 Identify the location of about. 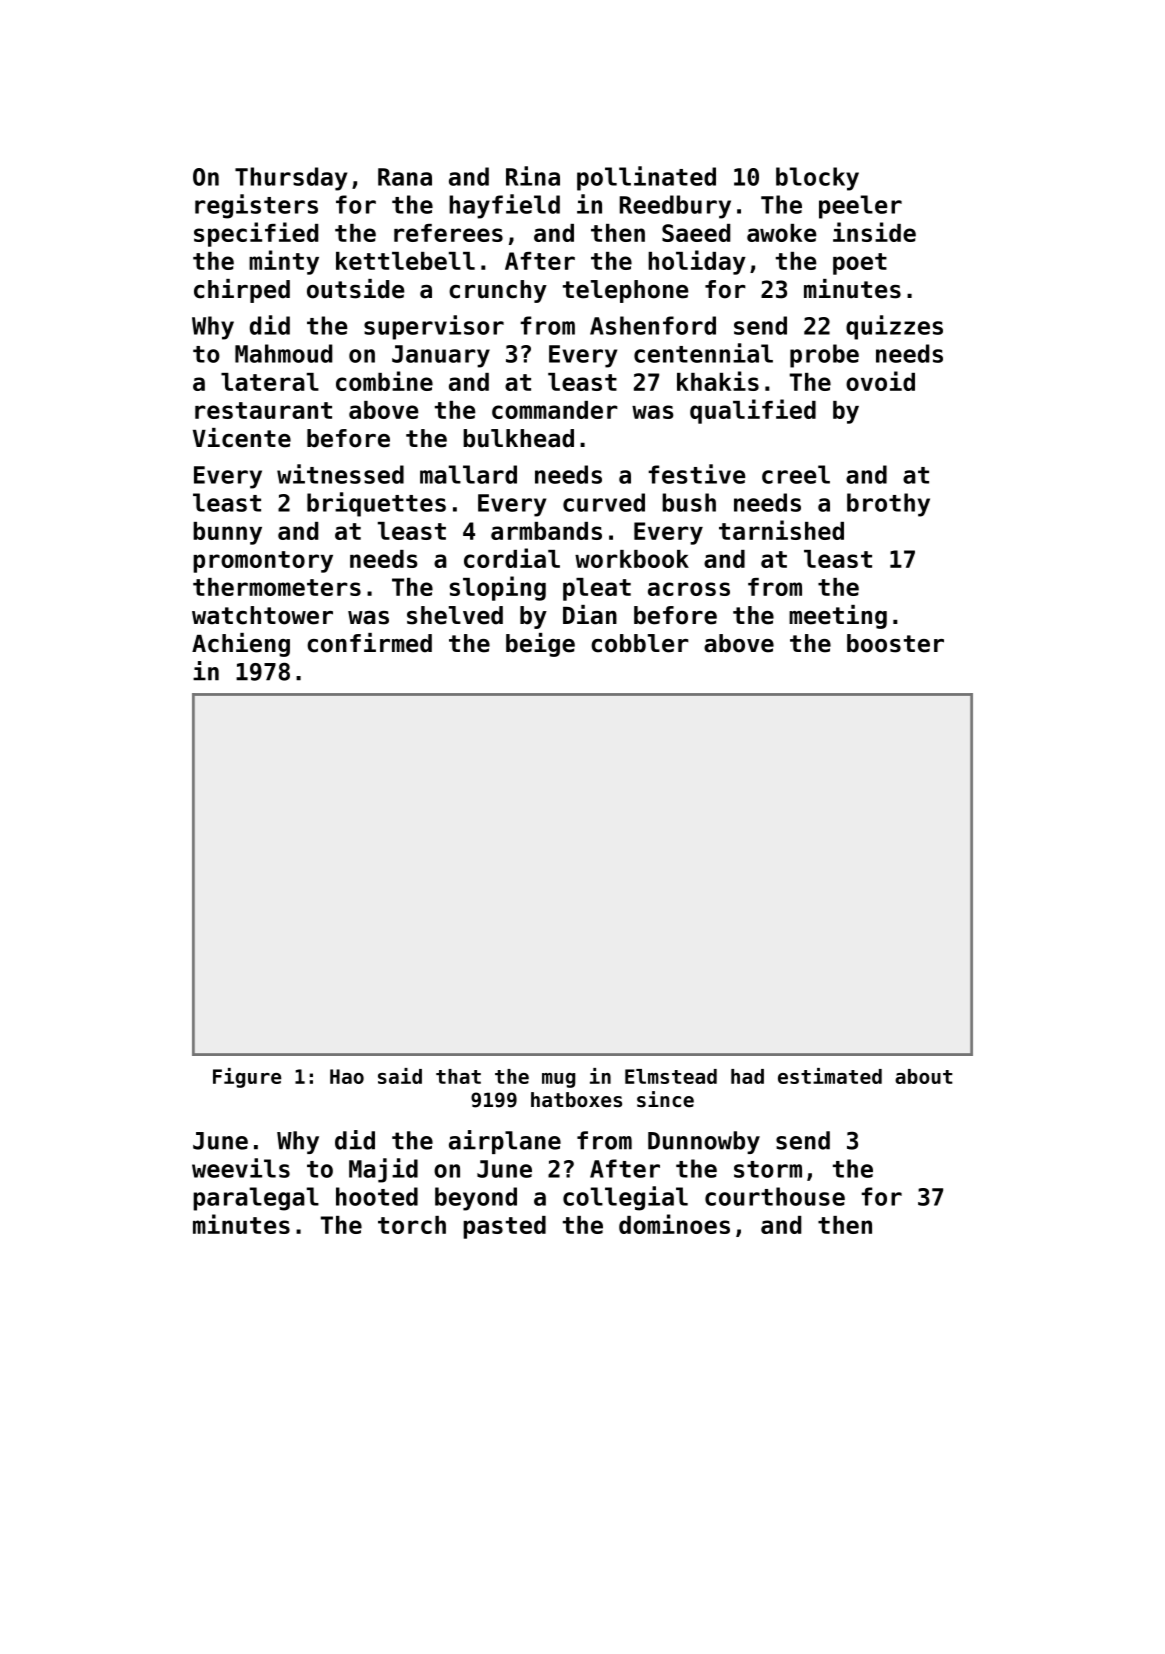
(924, 1076).
